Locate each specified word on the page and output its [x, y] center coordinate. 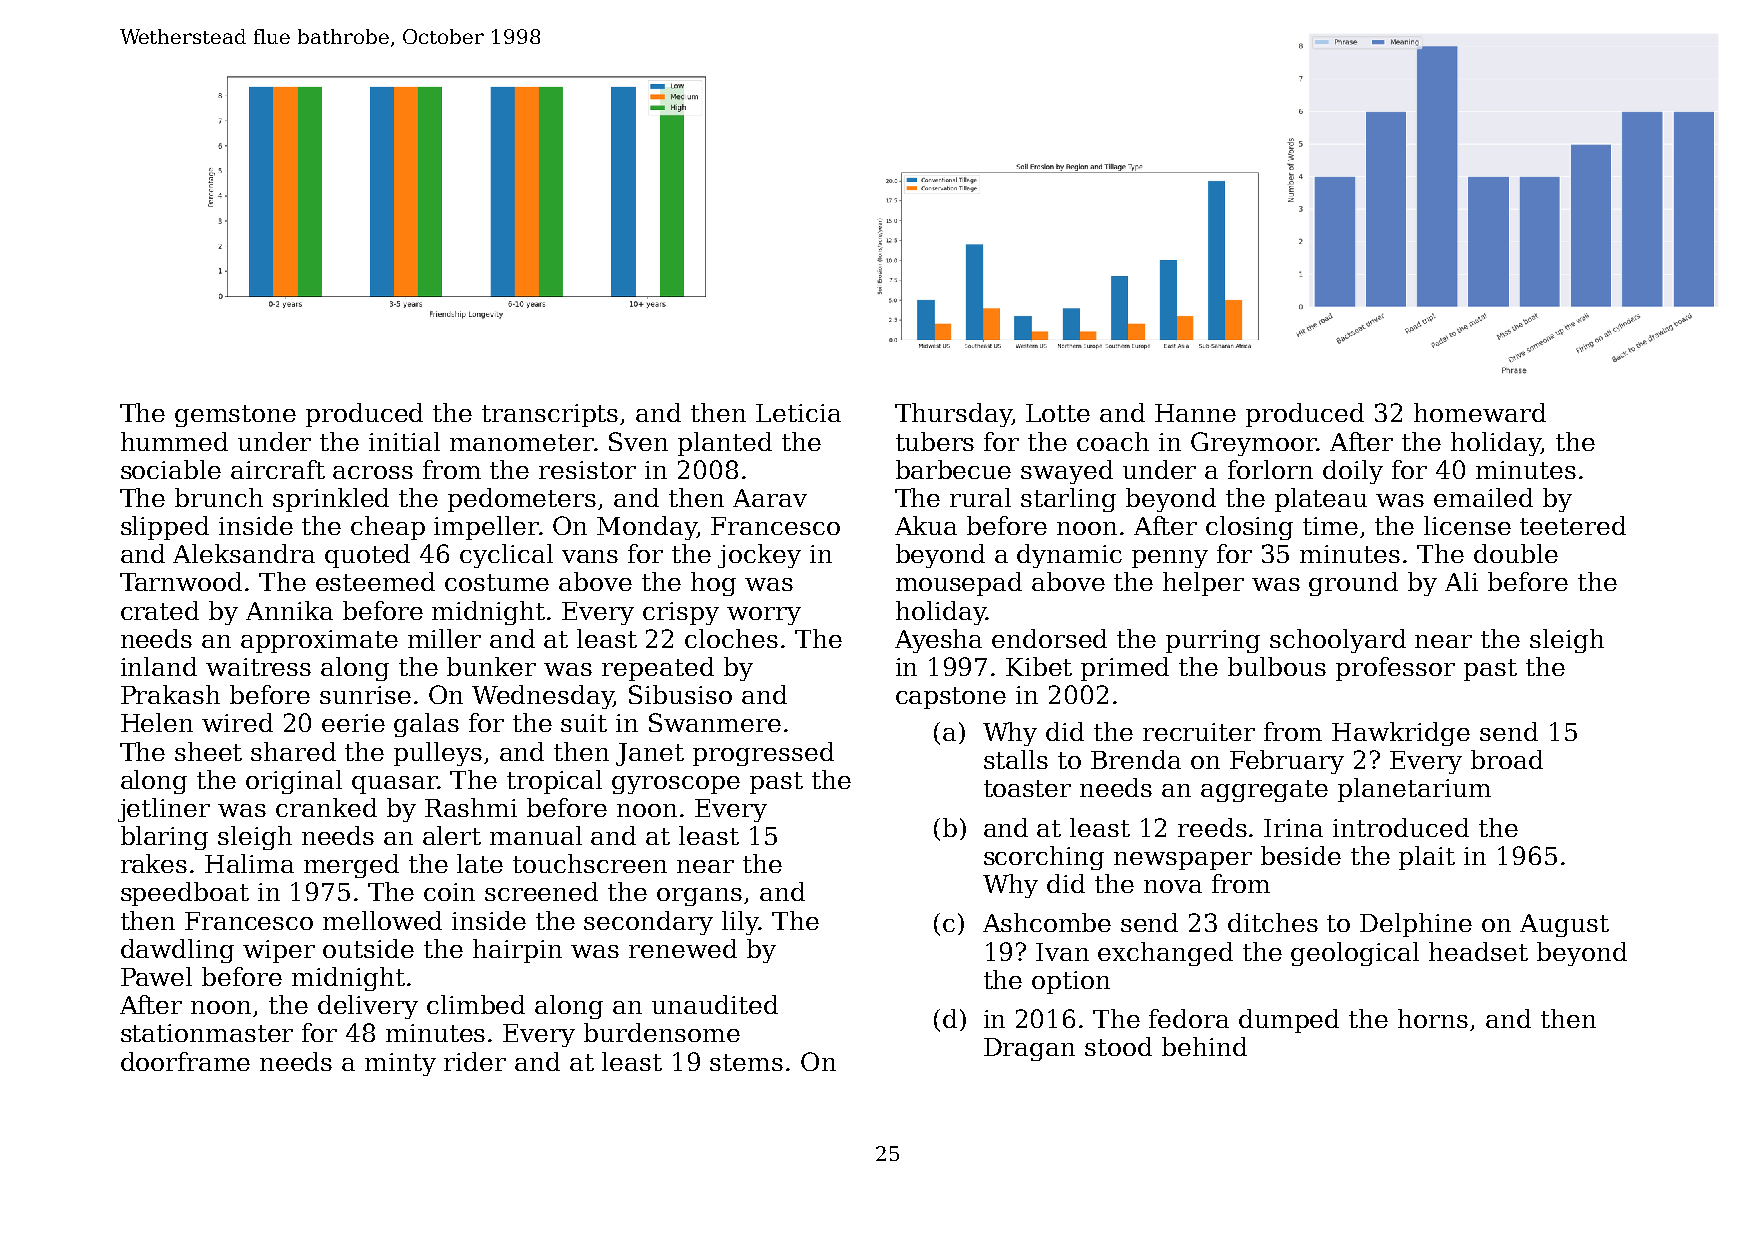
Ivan [1062, 952]
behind [1204, 1046]
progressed [763, 754]
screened [541, 891]
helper [1203, 584]
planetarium [1414, 790]
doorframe [185, 1061]
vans [590, 556]
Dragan [1029, 1049]
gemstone [235, 416]
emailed [1483, 497]
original [294, 782]
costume [497, 582]
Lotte [1058, 413]
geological [1355, 954]
